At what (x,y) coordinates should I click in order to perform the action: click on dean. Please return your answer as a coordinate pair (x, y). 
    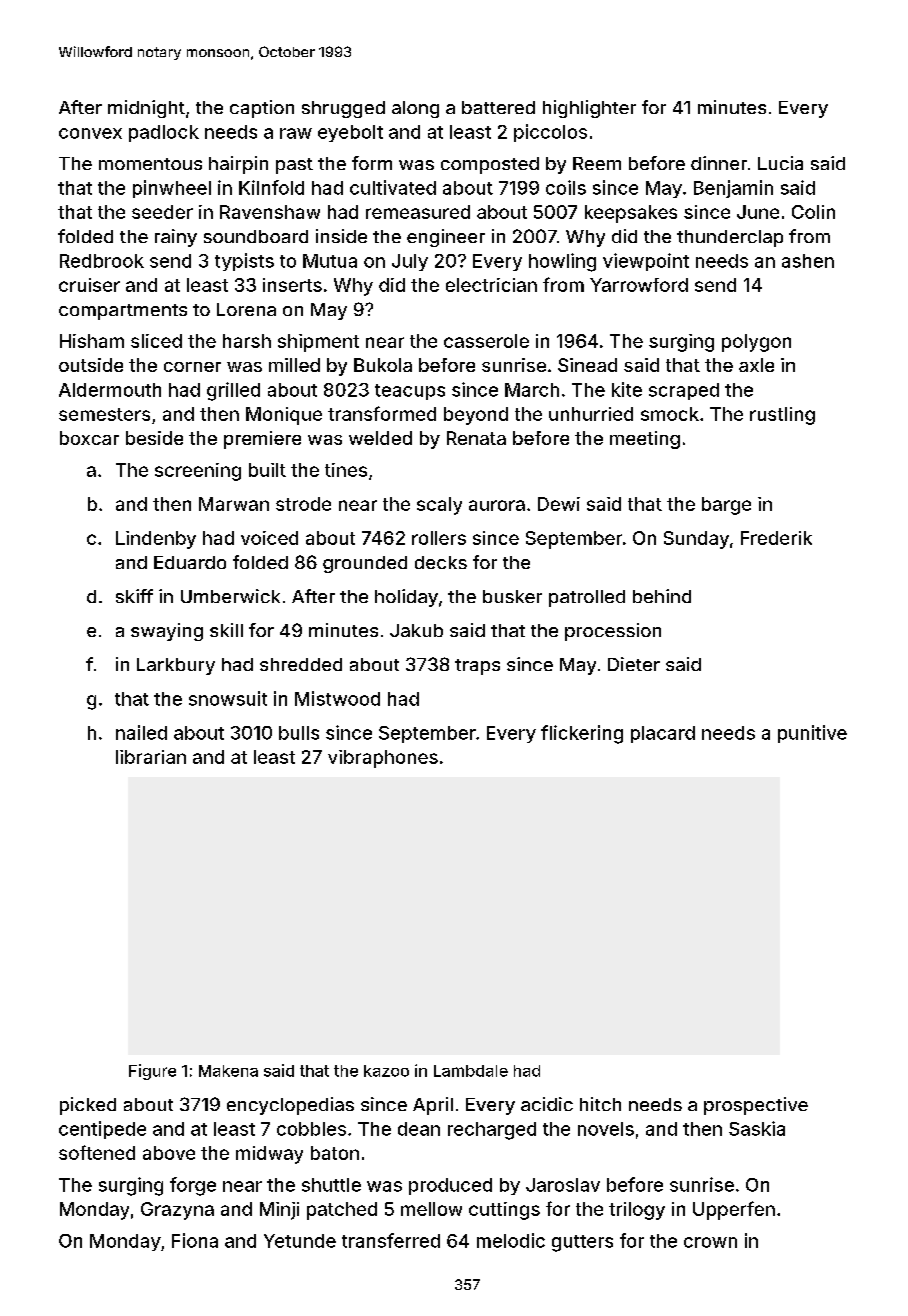
    Looking at the image, I should click on (419, 1129).
